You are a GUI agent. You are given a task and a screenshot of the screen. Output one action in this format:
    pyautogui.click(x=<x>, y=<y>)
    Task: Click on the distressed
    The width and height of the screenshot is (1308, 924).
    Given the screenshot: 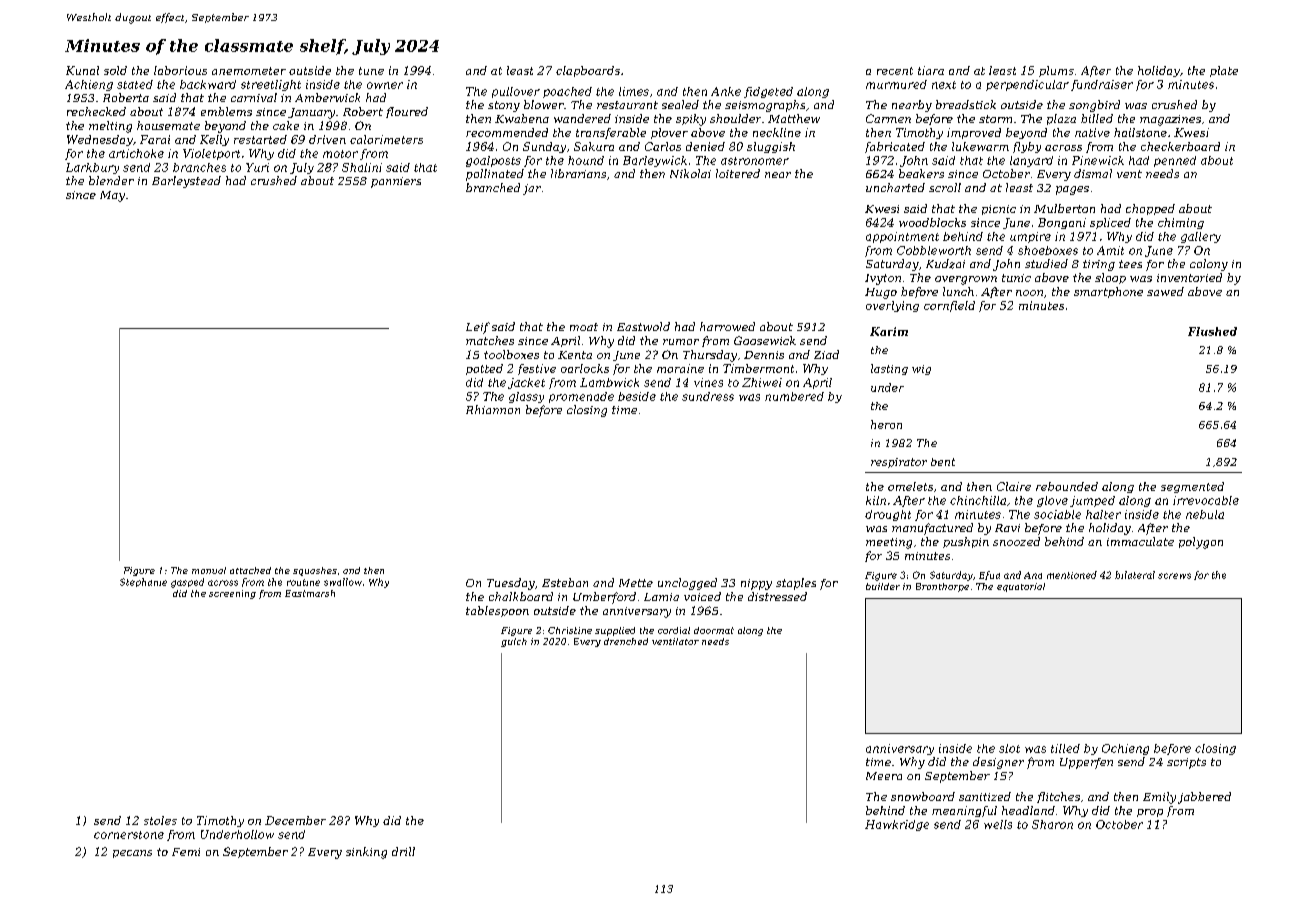 What is the action you would take?
    pyautogui.click(x=777, y=596)
